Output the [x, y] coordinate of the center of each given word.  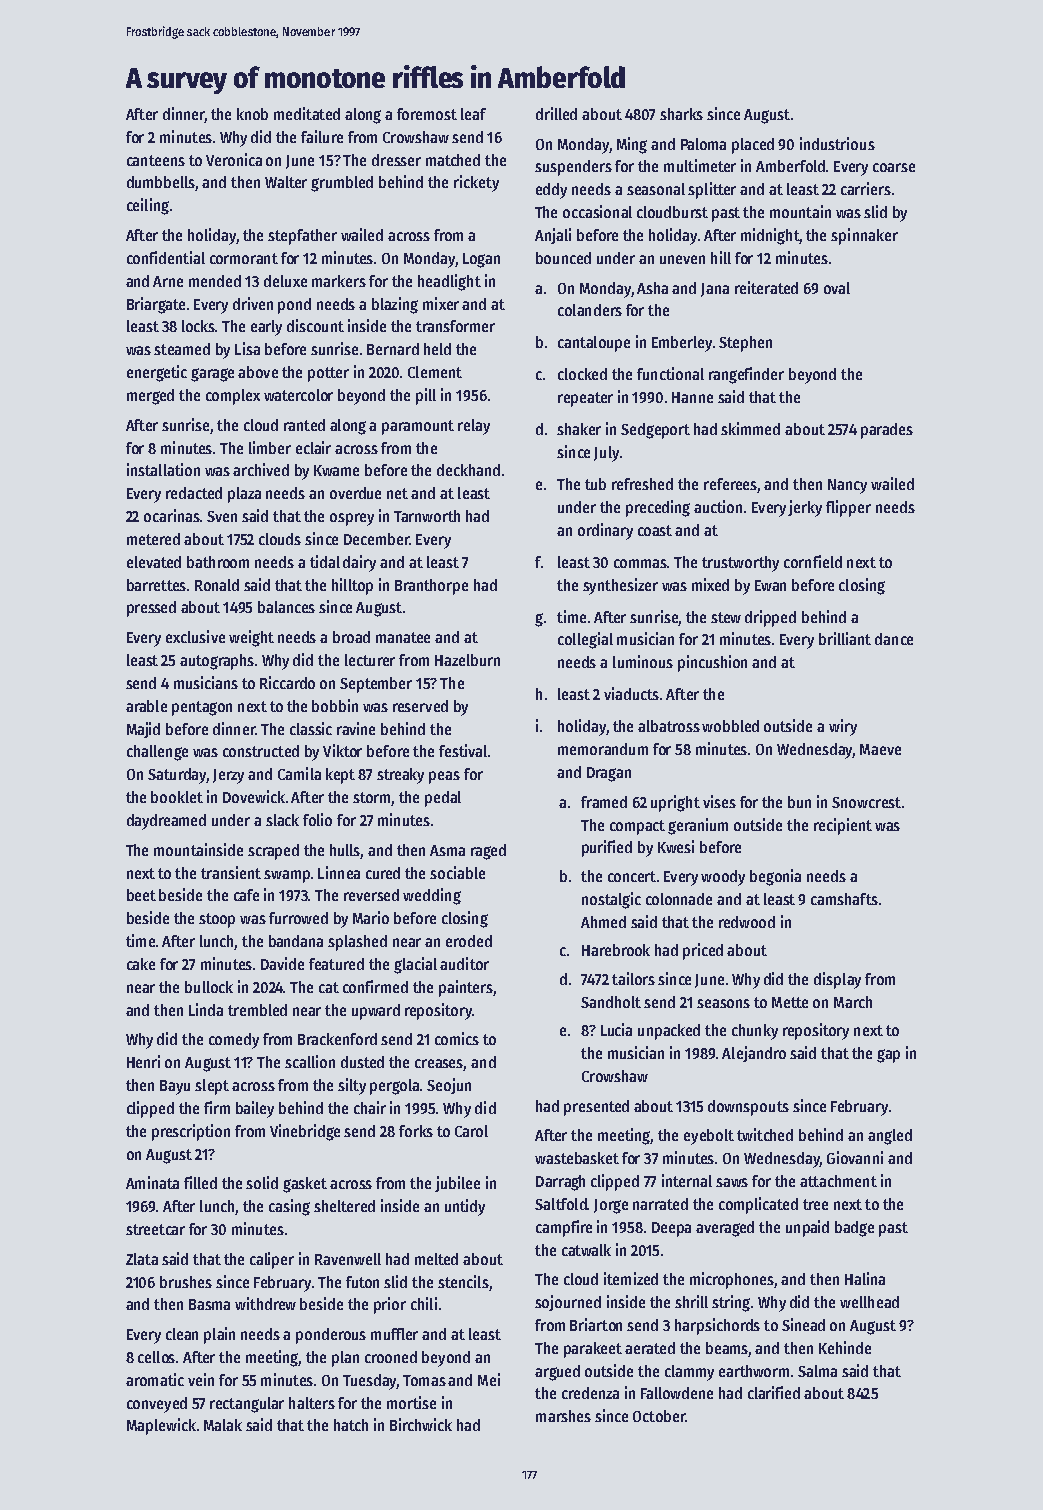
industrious [837, 143]
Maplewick [161, 1426]
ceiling [148, 206]
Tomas [424, 1380]
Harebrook [616, 950]
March [853, 1002]
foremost [427, 114]
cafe [246, 895]
